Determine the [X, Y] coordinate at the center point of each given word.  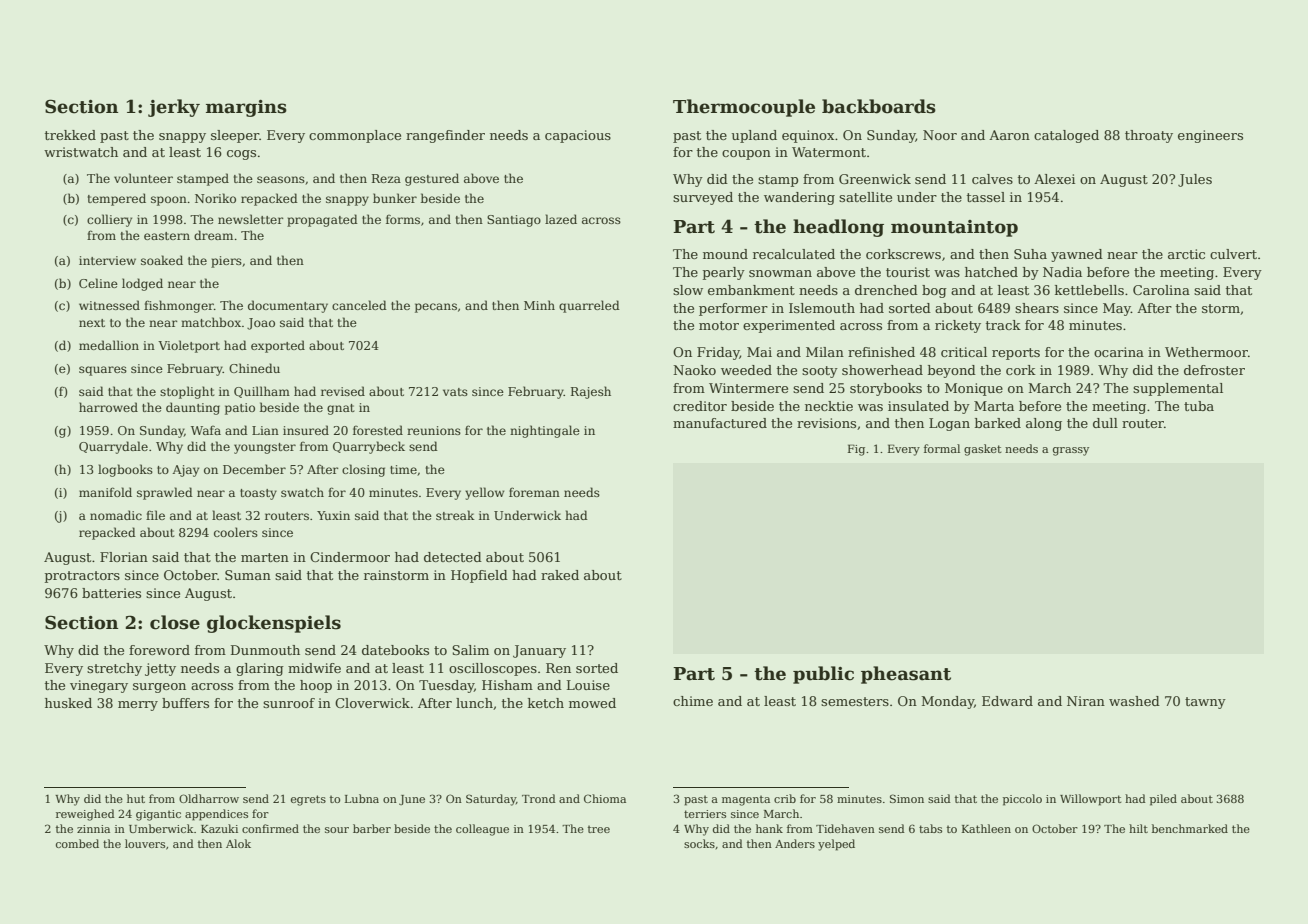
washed [1134, 701]
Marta [994, 406]
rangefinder [445, 136]
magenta [746, 800]
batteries [111, 593]
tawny [1205, 703]
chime [693, 701]
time [403, 469]
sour [337, 830]
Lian [265, 430]
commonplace [355, 136]
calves [992, 179]
